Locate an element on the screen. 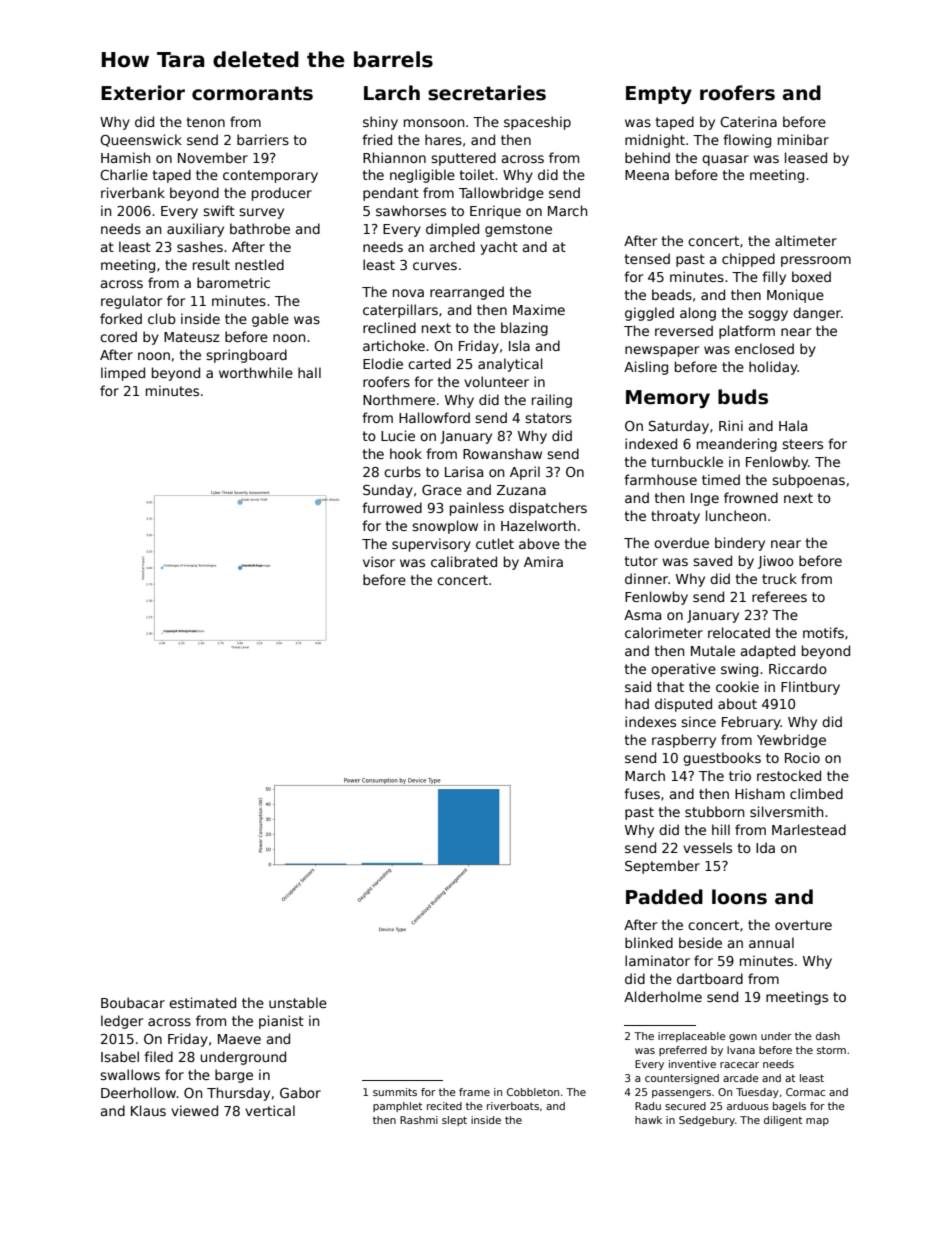 This screenshot has width=952, height=1233. spaceship is located at coordinates (537, 123).
